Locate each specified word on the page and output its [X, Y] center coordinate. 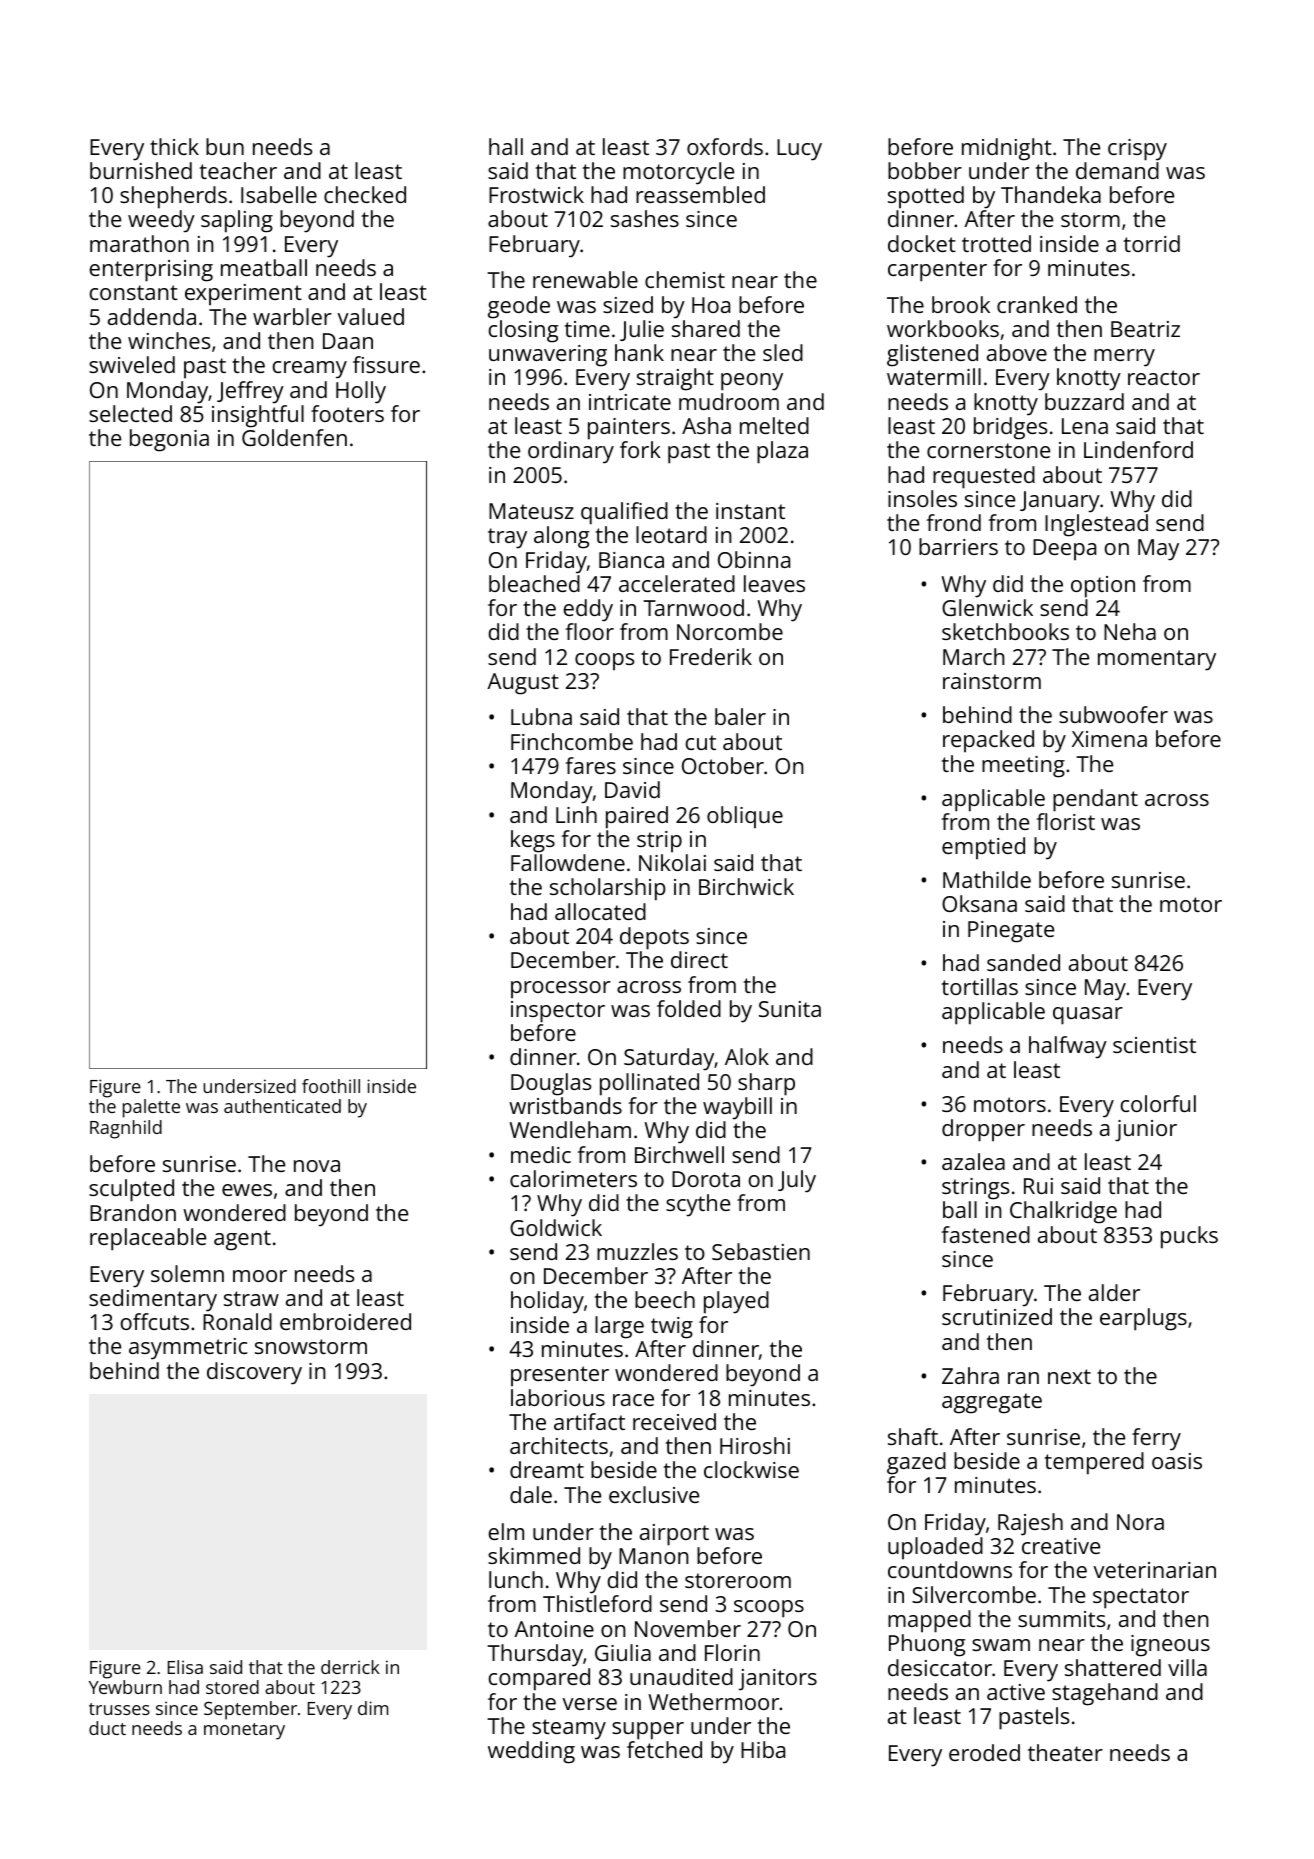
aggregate [992, 1403]
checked [365, 194]
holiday [547, 1302]
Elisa [185, 1667]
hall [506, 146]
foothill [331, 1086]
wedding [531, 1752]
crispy [1137, 150]
